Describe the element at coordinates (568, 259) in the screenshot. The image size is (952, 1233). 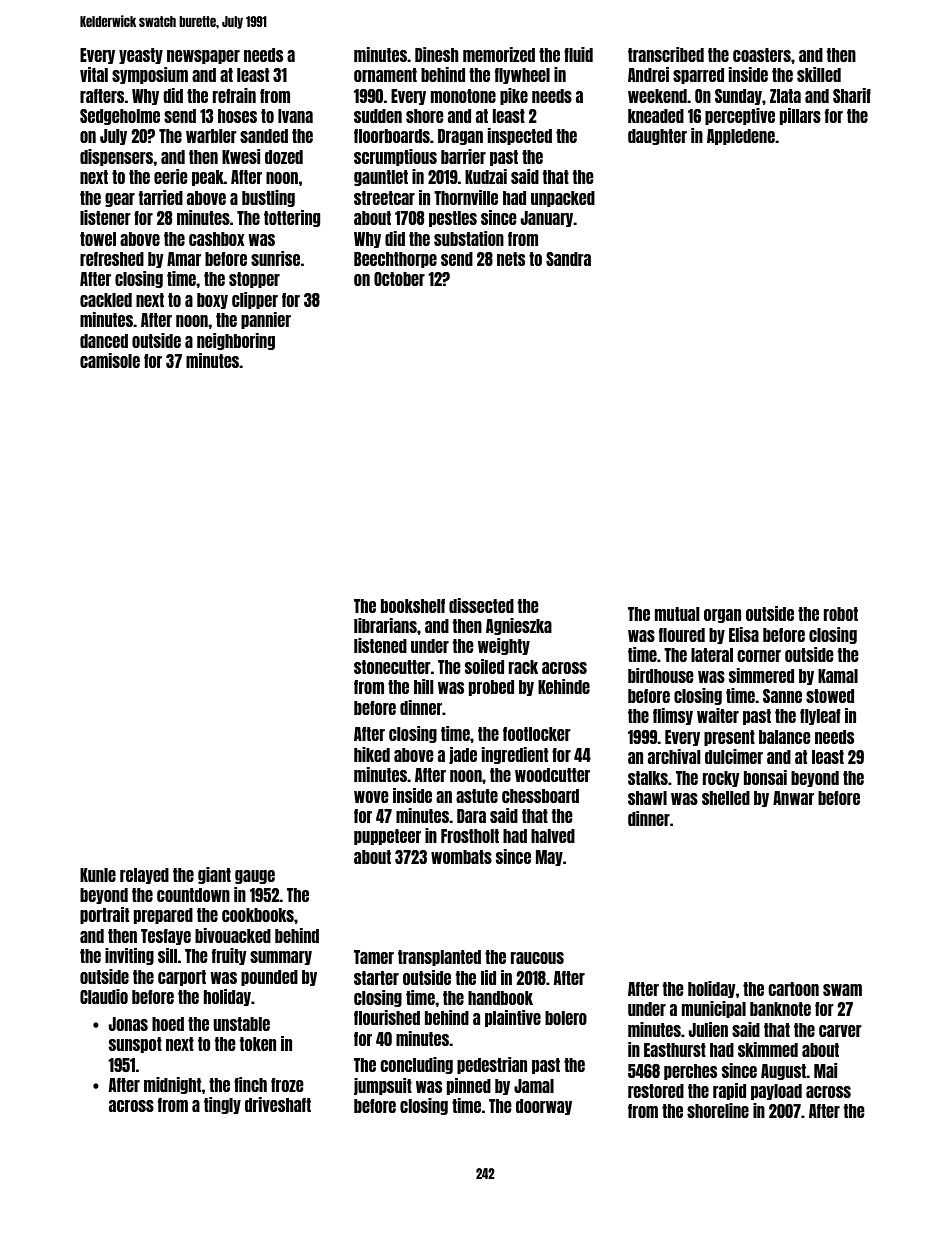
I see `Sandra` at that location.
